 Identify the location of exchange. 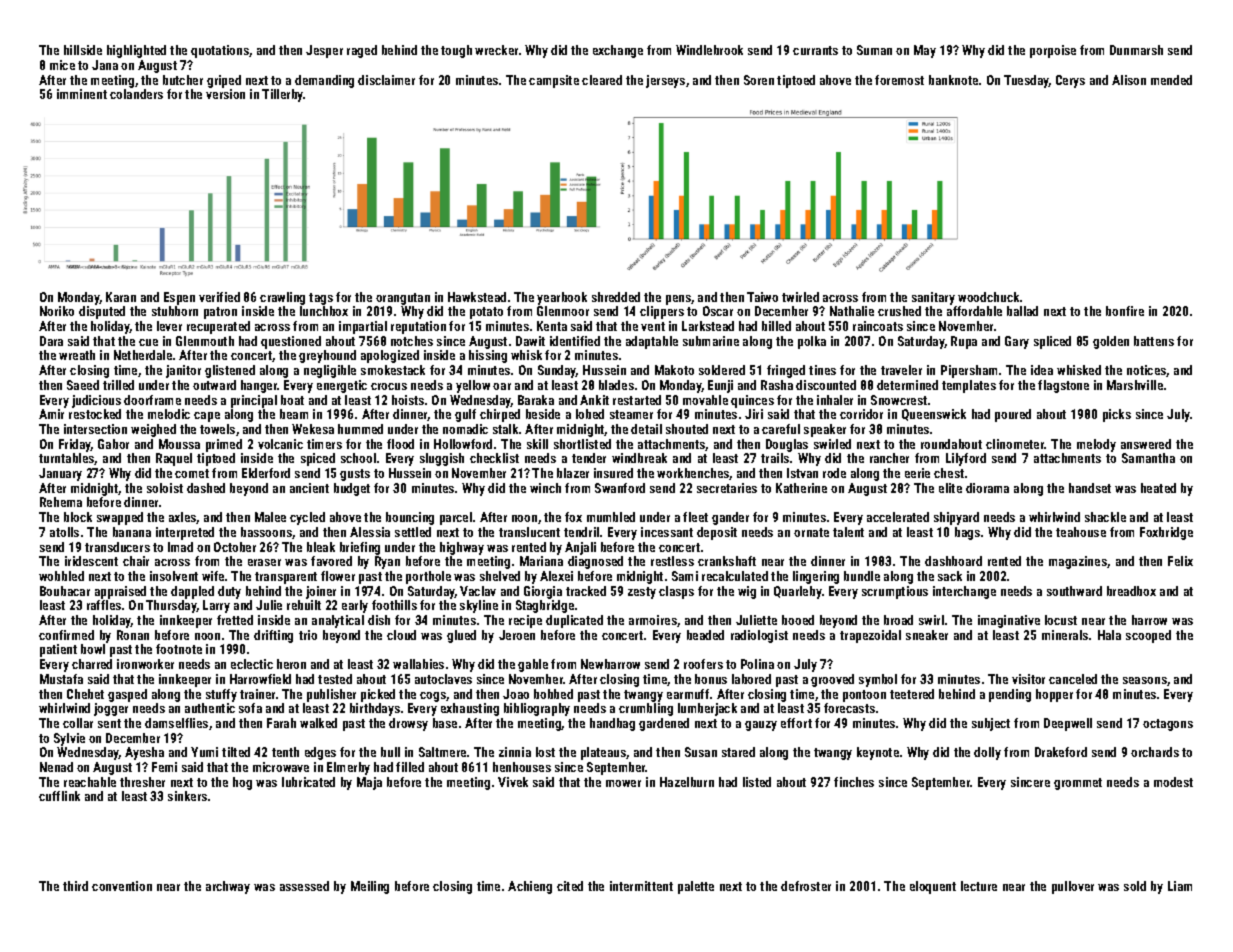
(618, 51).
